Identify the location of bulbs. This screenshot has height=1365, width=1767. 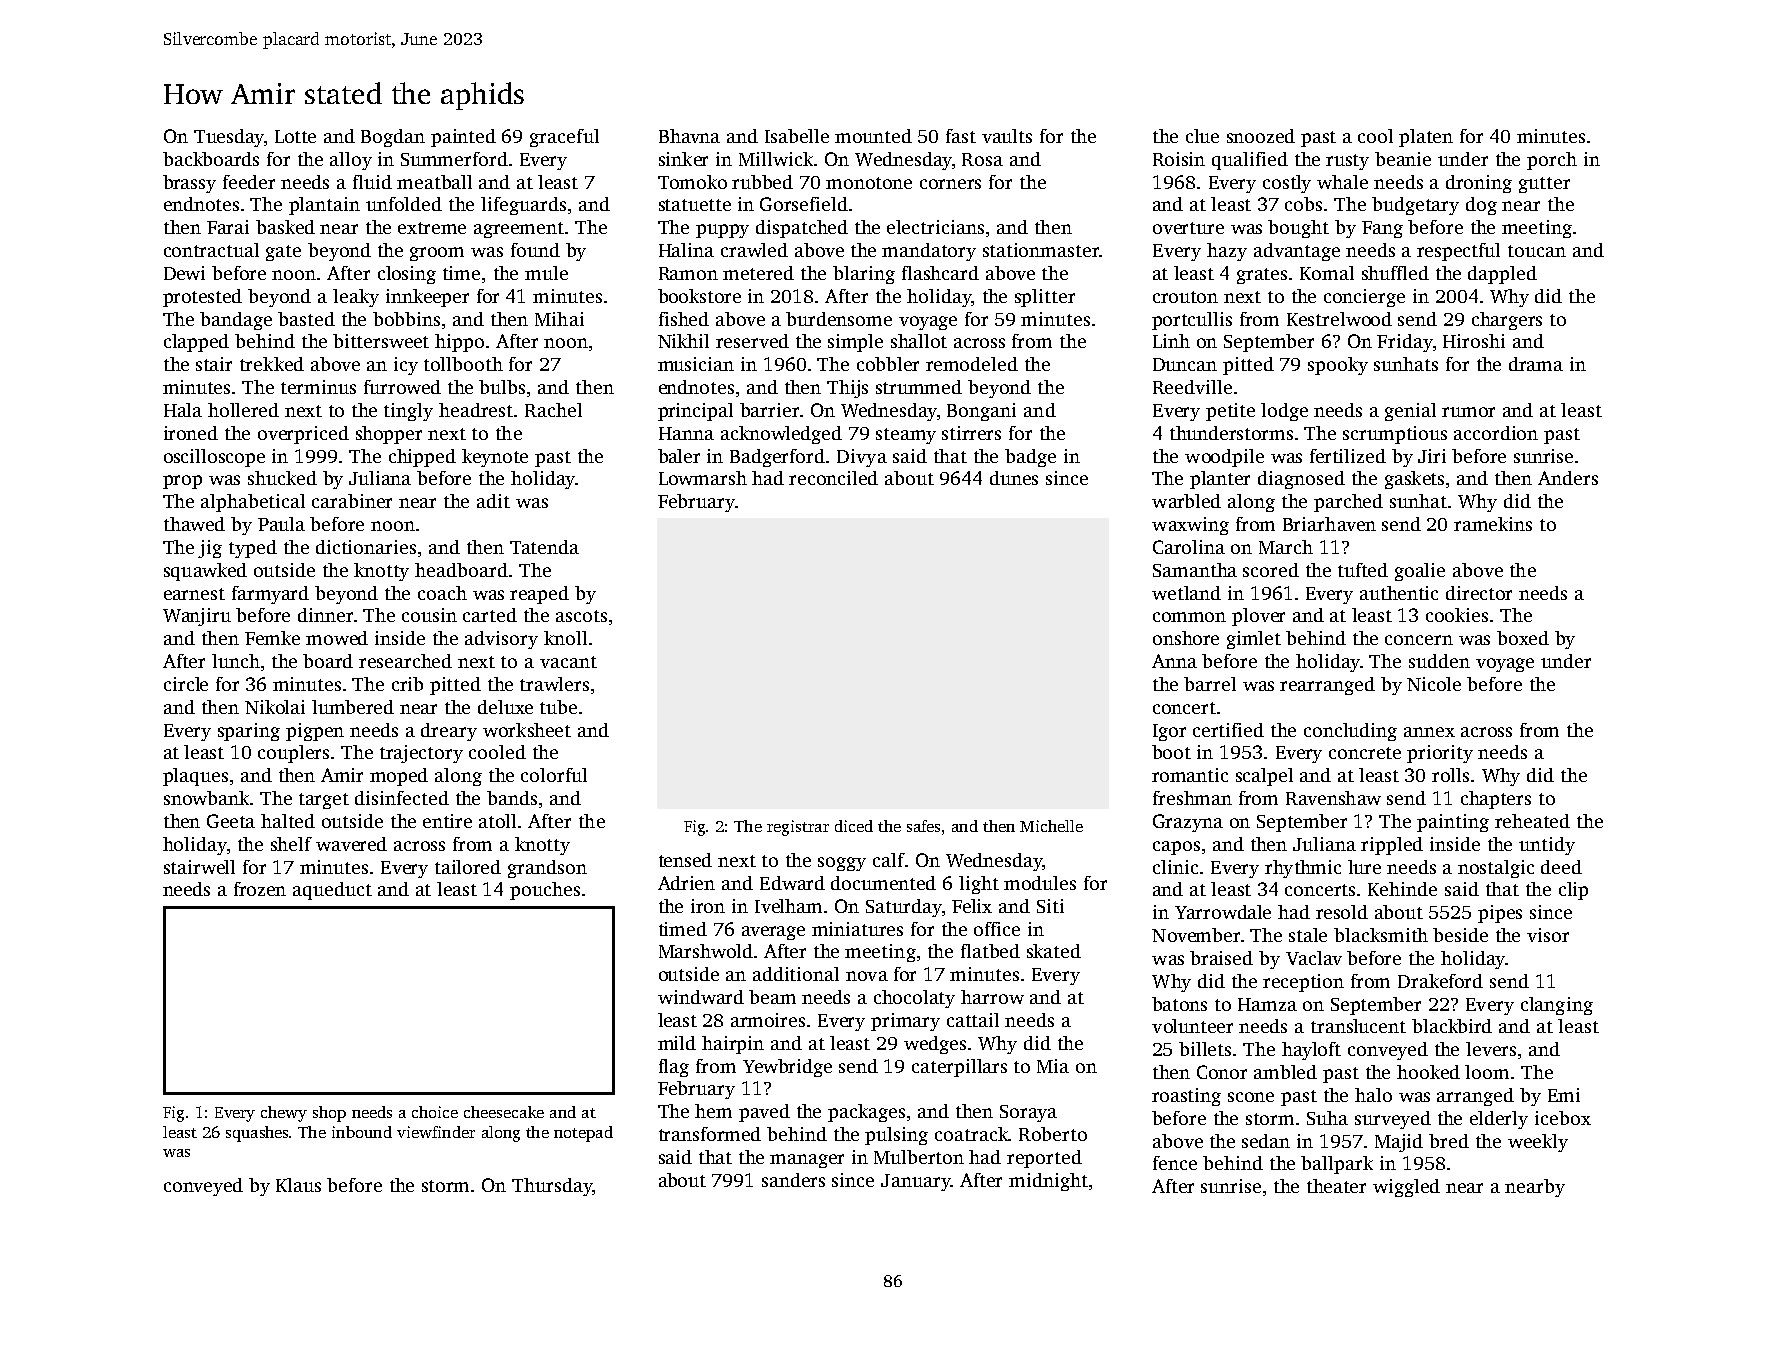
(502, 387).
